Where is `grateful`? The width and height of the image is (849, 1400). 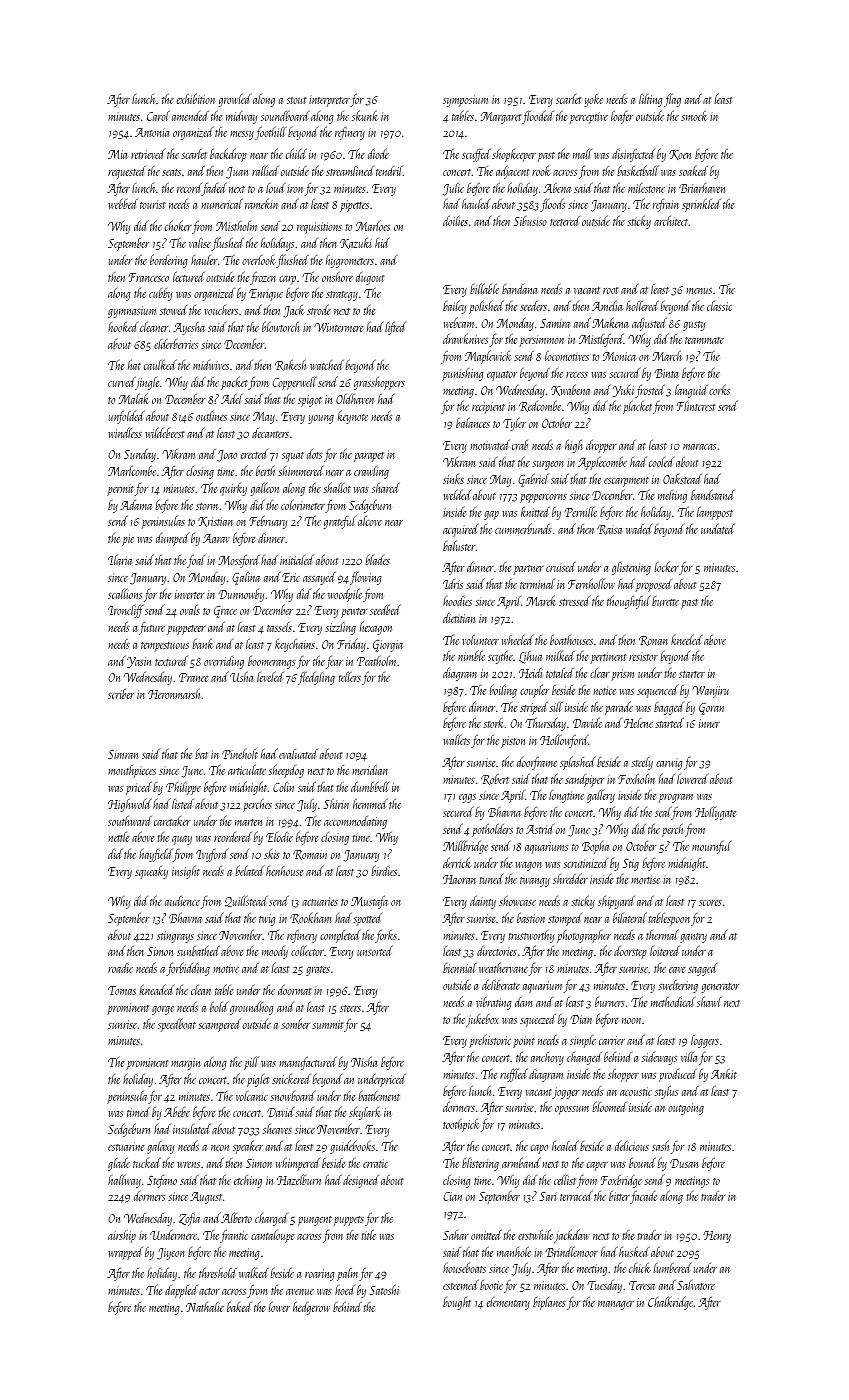 grateful is located at coordinates (340, 522).
